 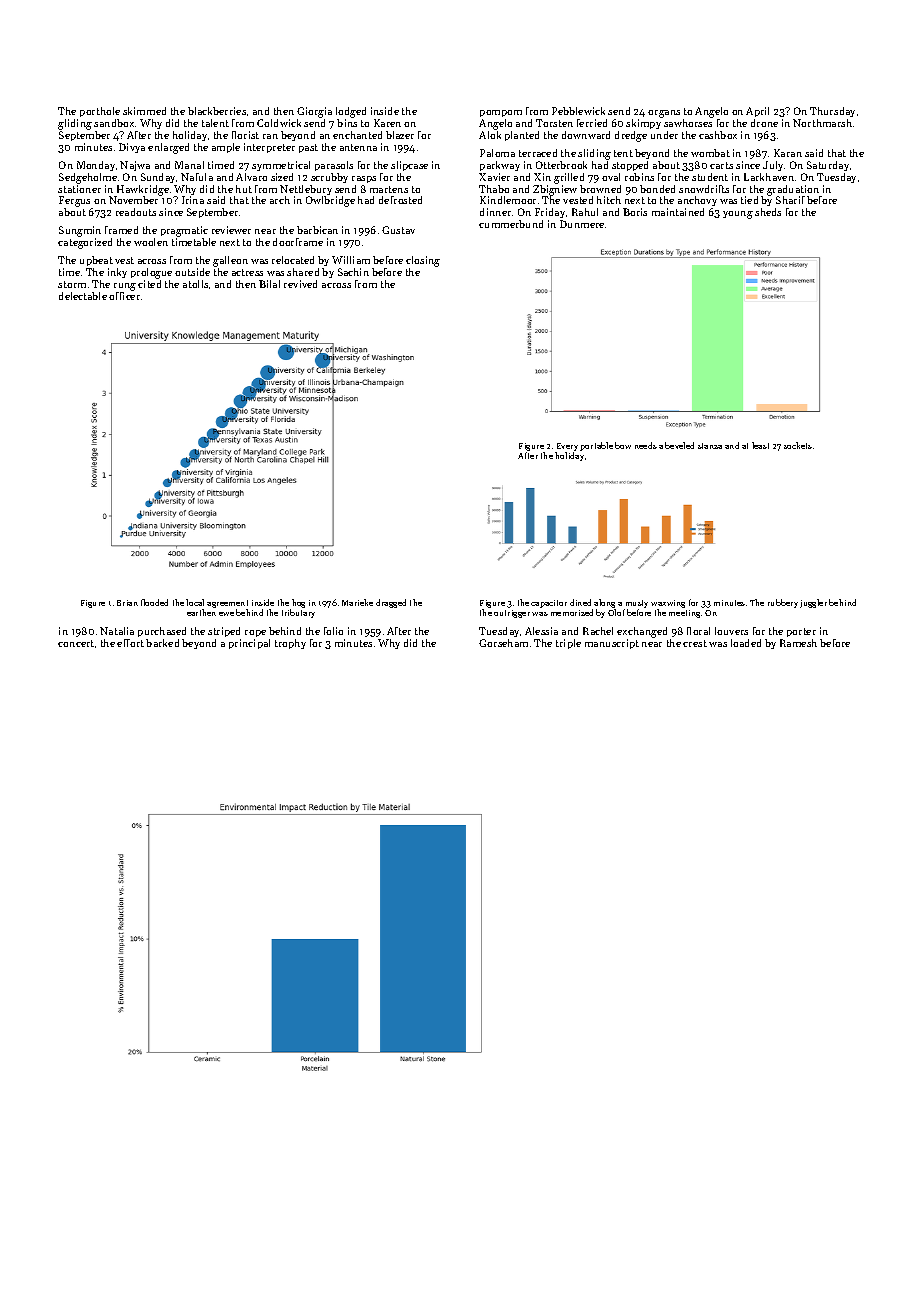 What do you see at coordinates (423, 261) in the screenshot?
I see `closing` at bounding box center [423, 261].
